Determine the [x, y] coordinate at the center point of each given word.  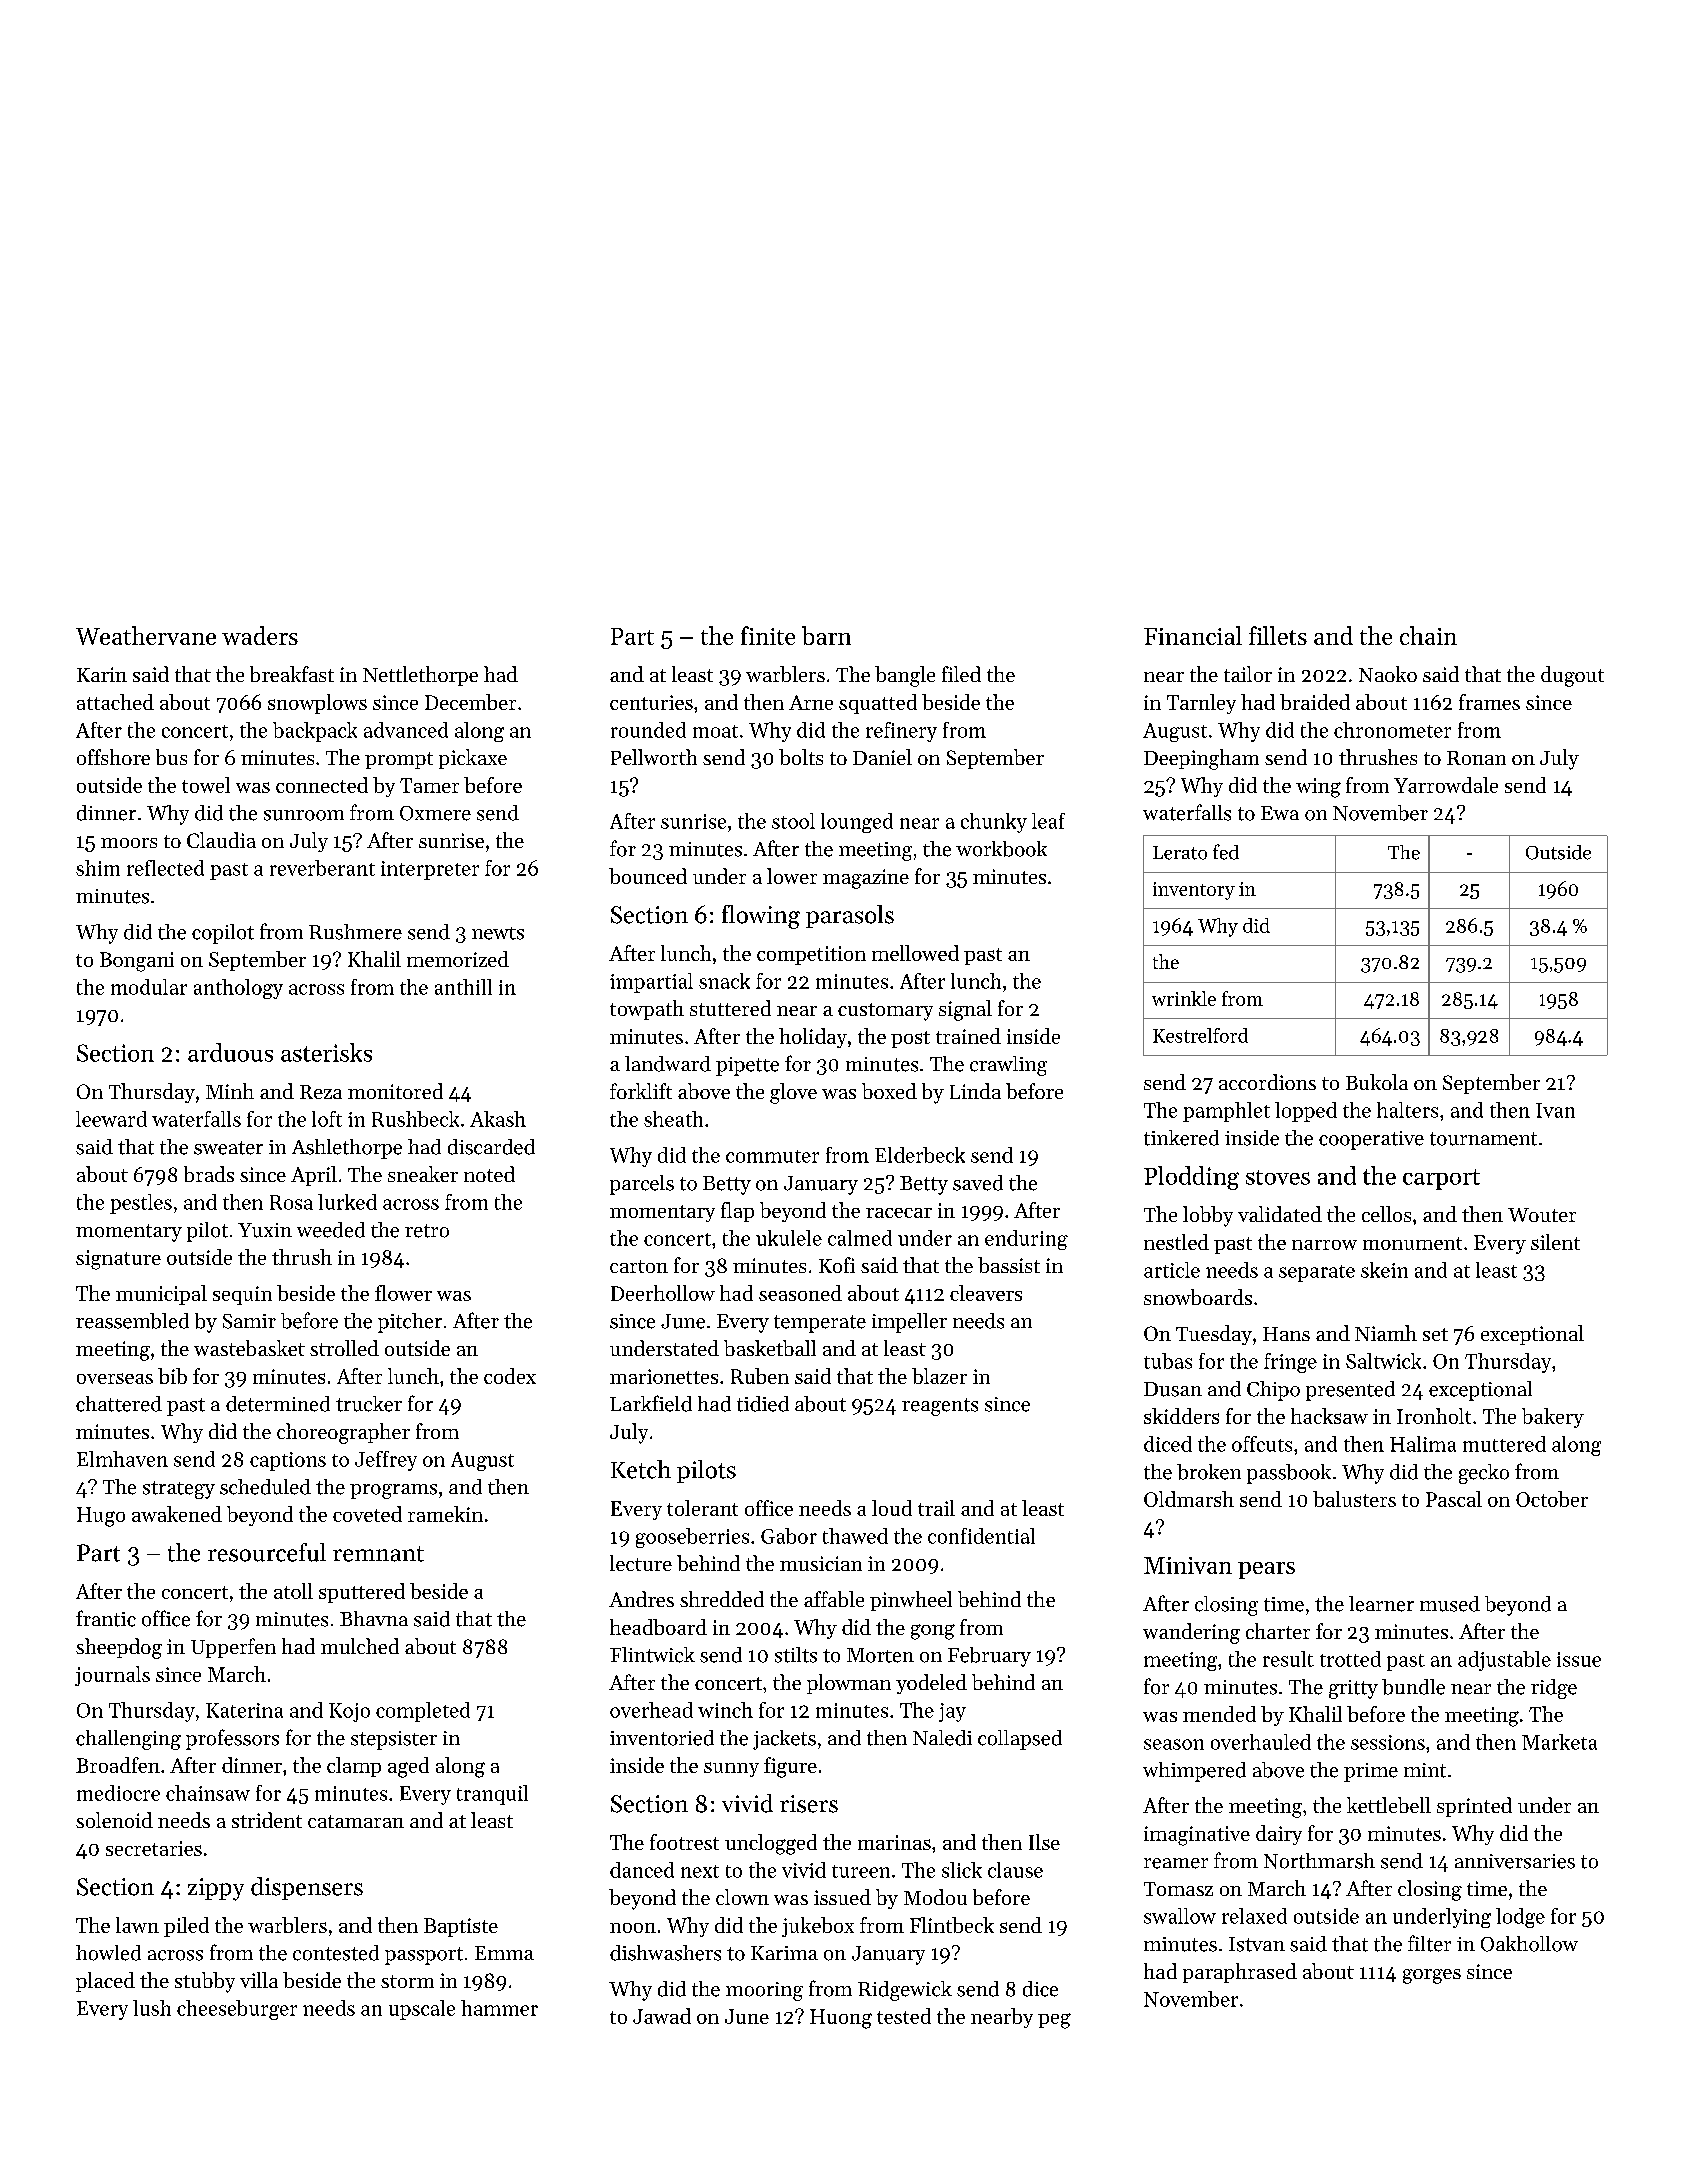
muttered [1504, 1444]
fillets [1278, 635]
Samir [249, 1321]
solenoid [114, 1820]
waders [260, 635]
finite [768, 635]
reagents [940, 1407]
